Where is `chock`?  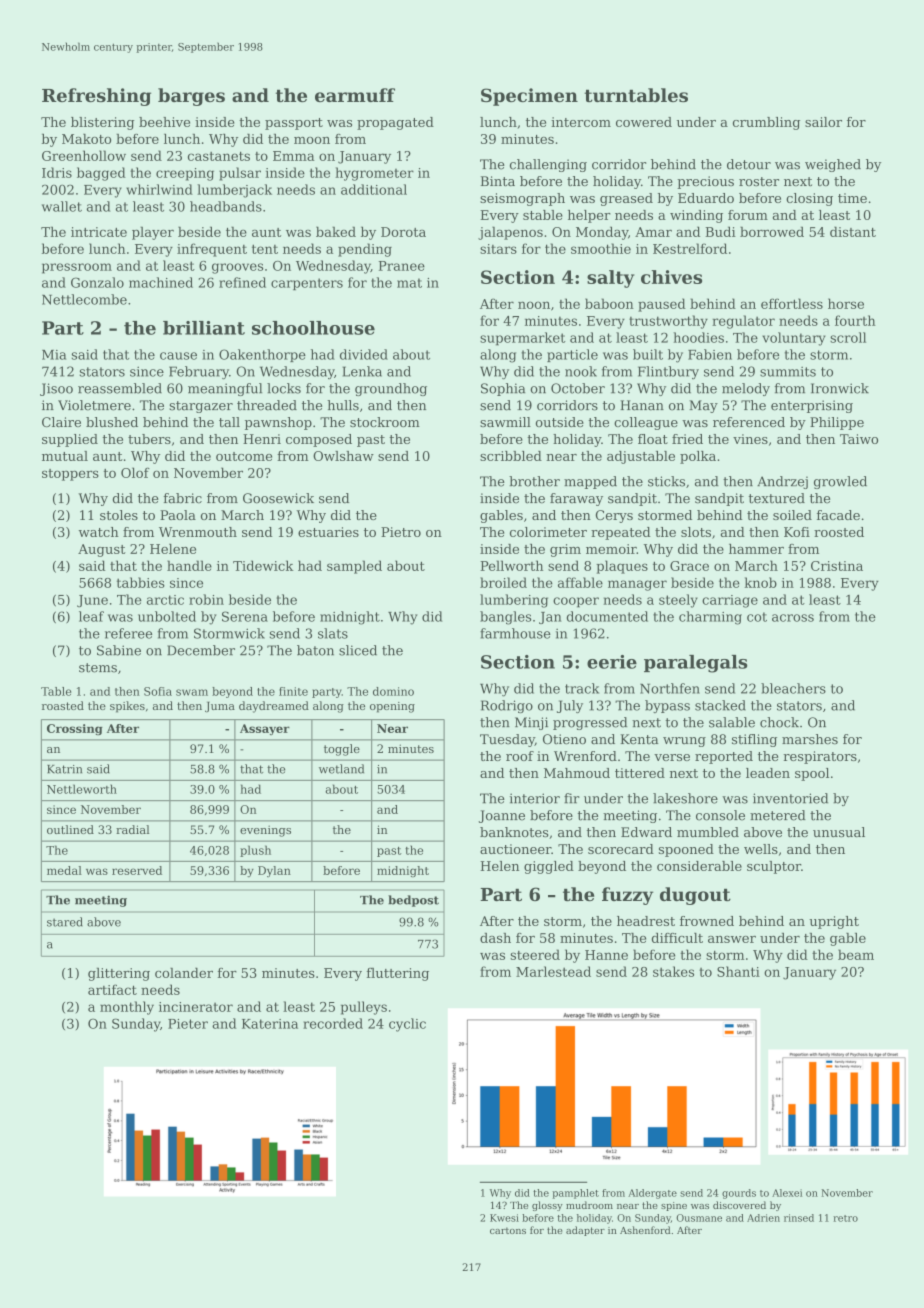
chock is located at coordinates (779, 722).
